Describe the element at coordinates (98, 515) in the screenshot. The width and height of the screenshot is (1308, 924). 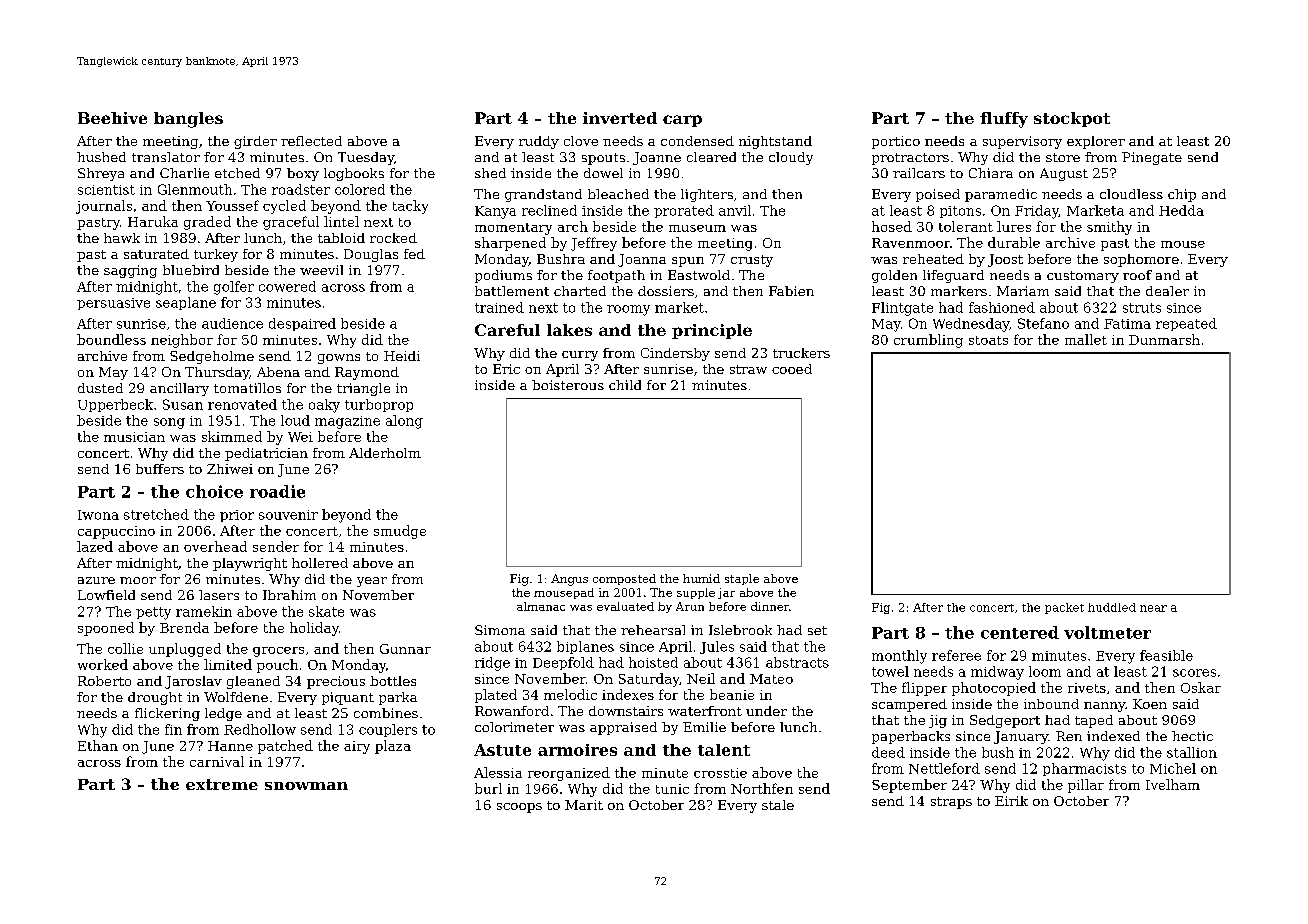
I see `Iwona` at that location.
